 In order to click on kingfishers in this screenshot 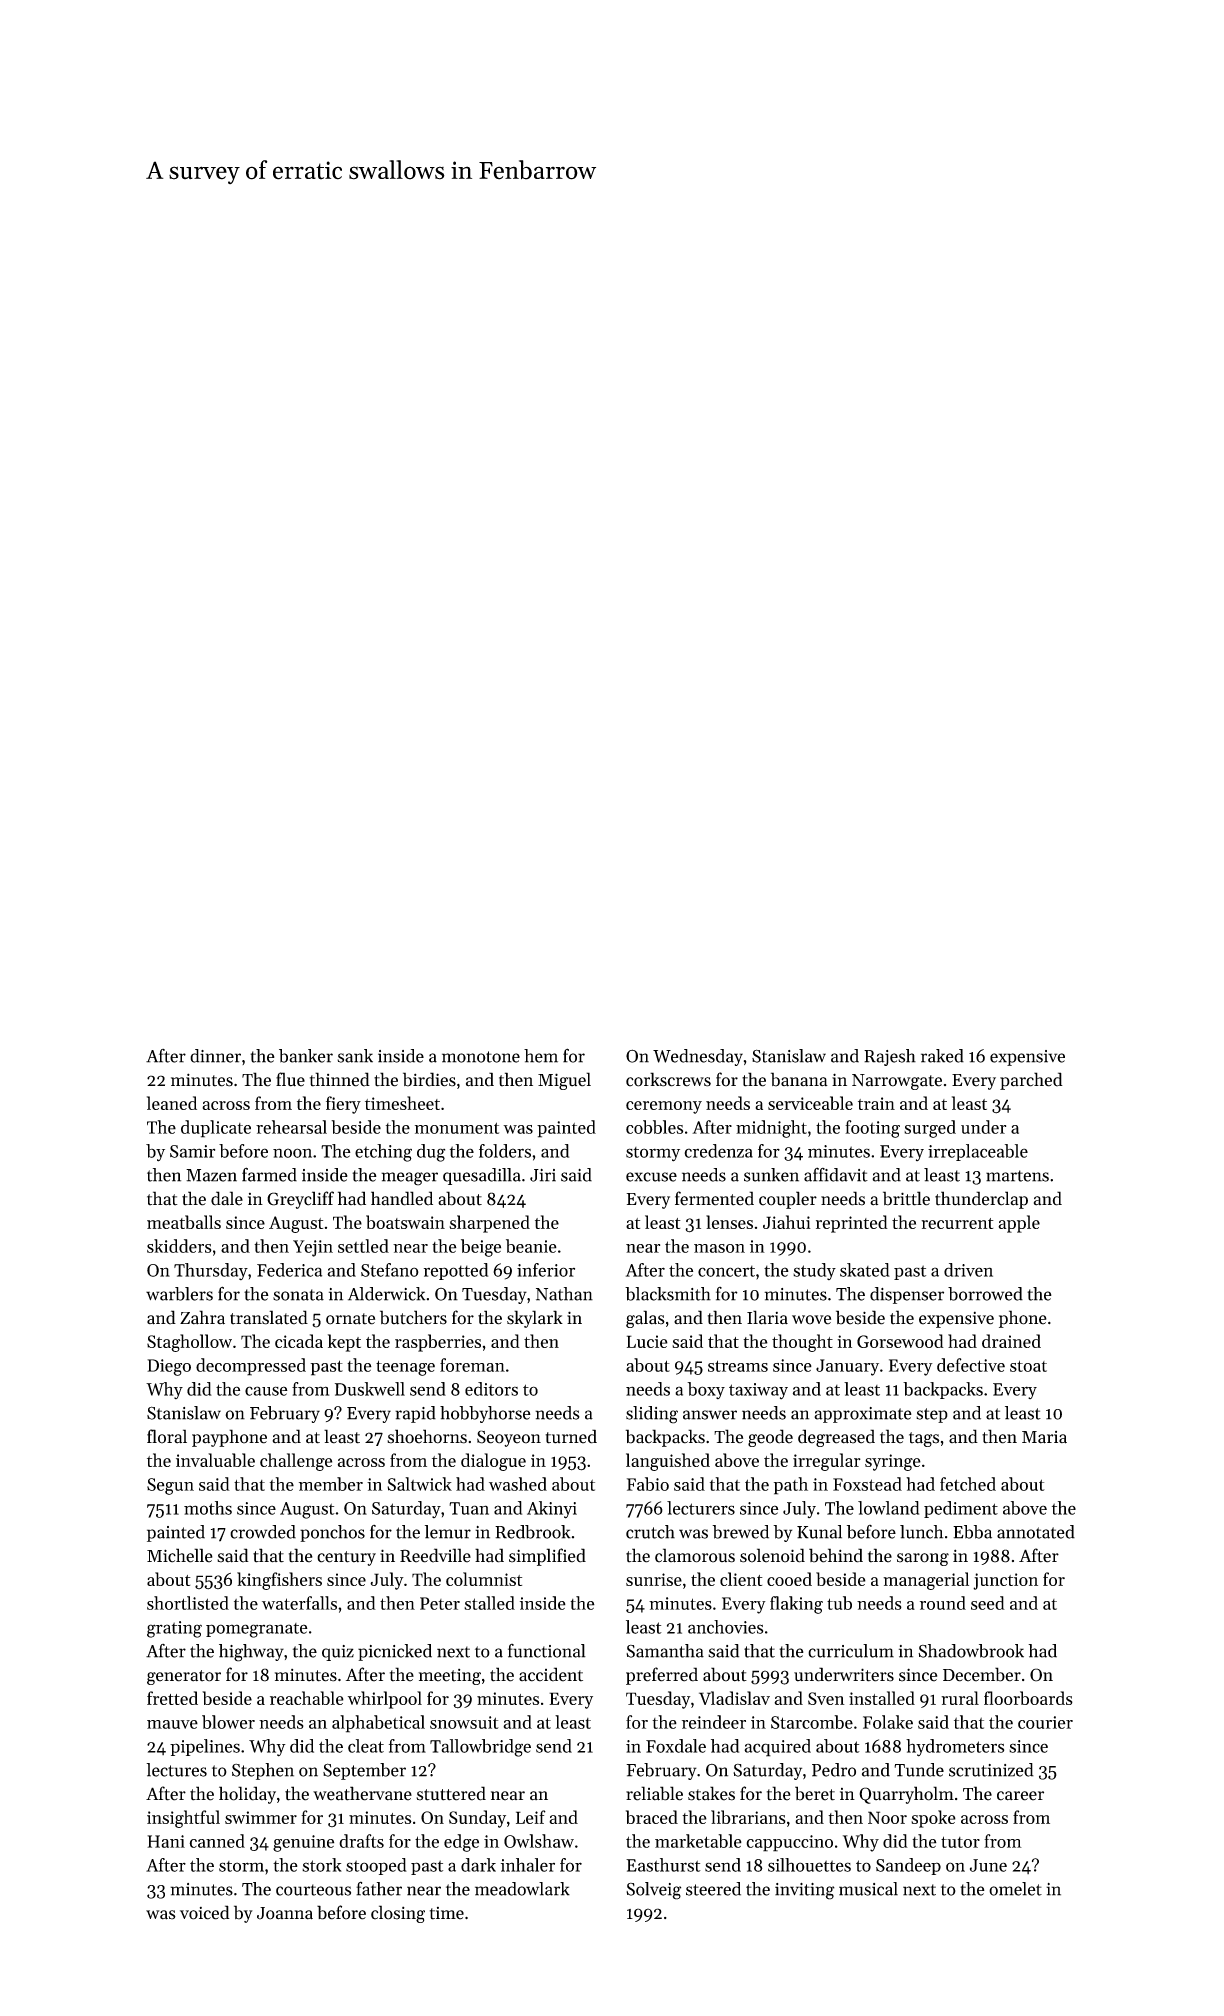, I will do `click(279, 1581)`.
